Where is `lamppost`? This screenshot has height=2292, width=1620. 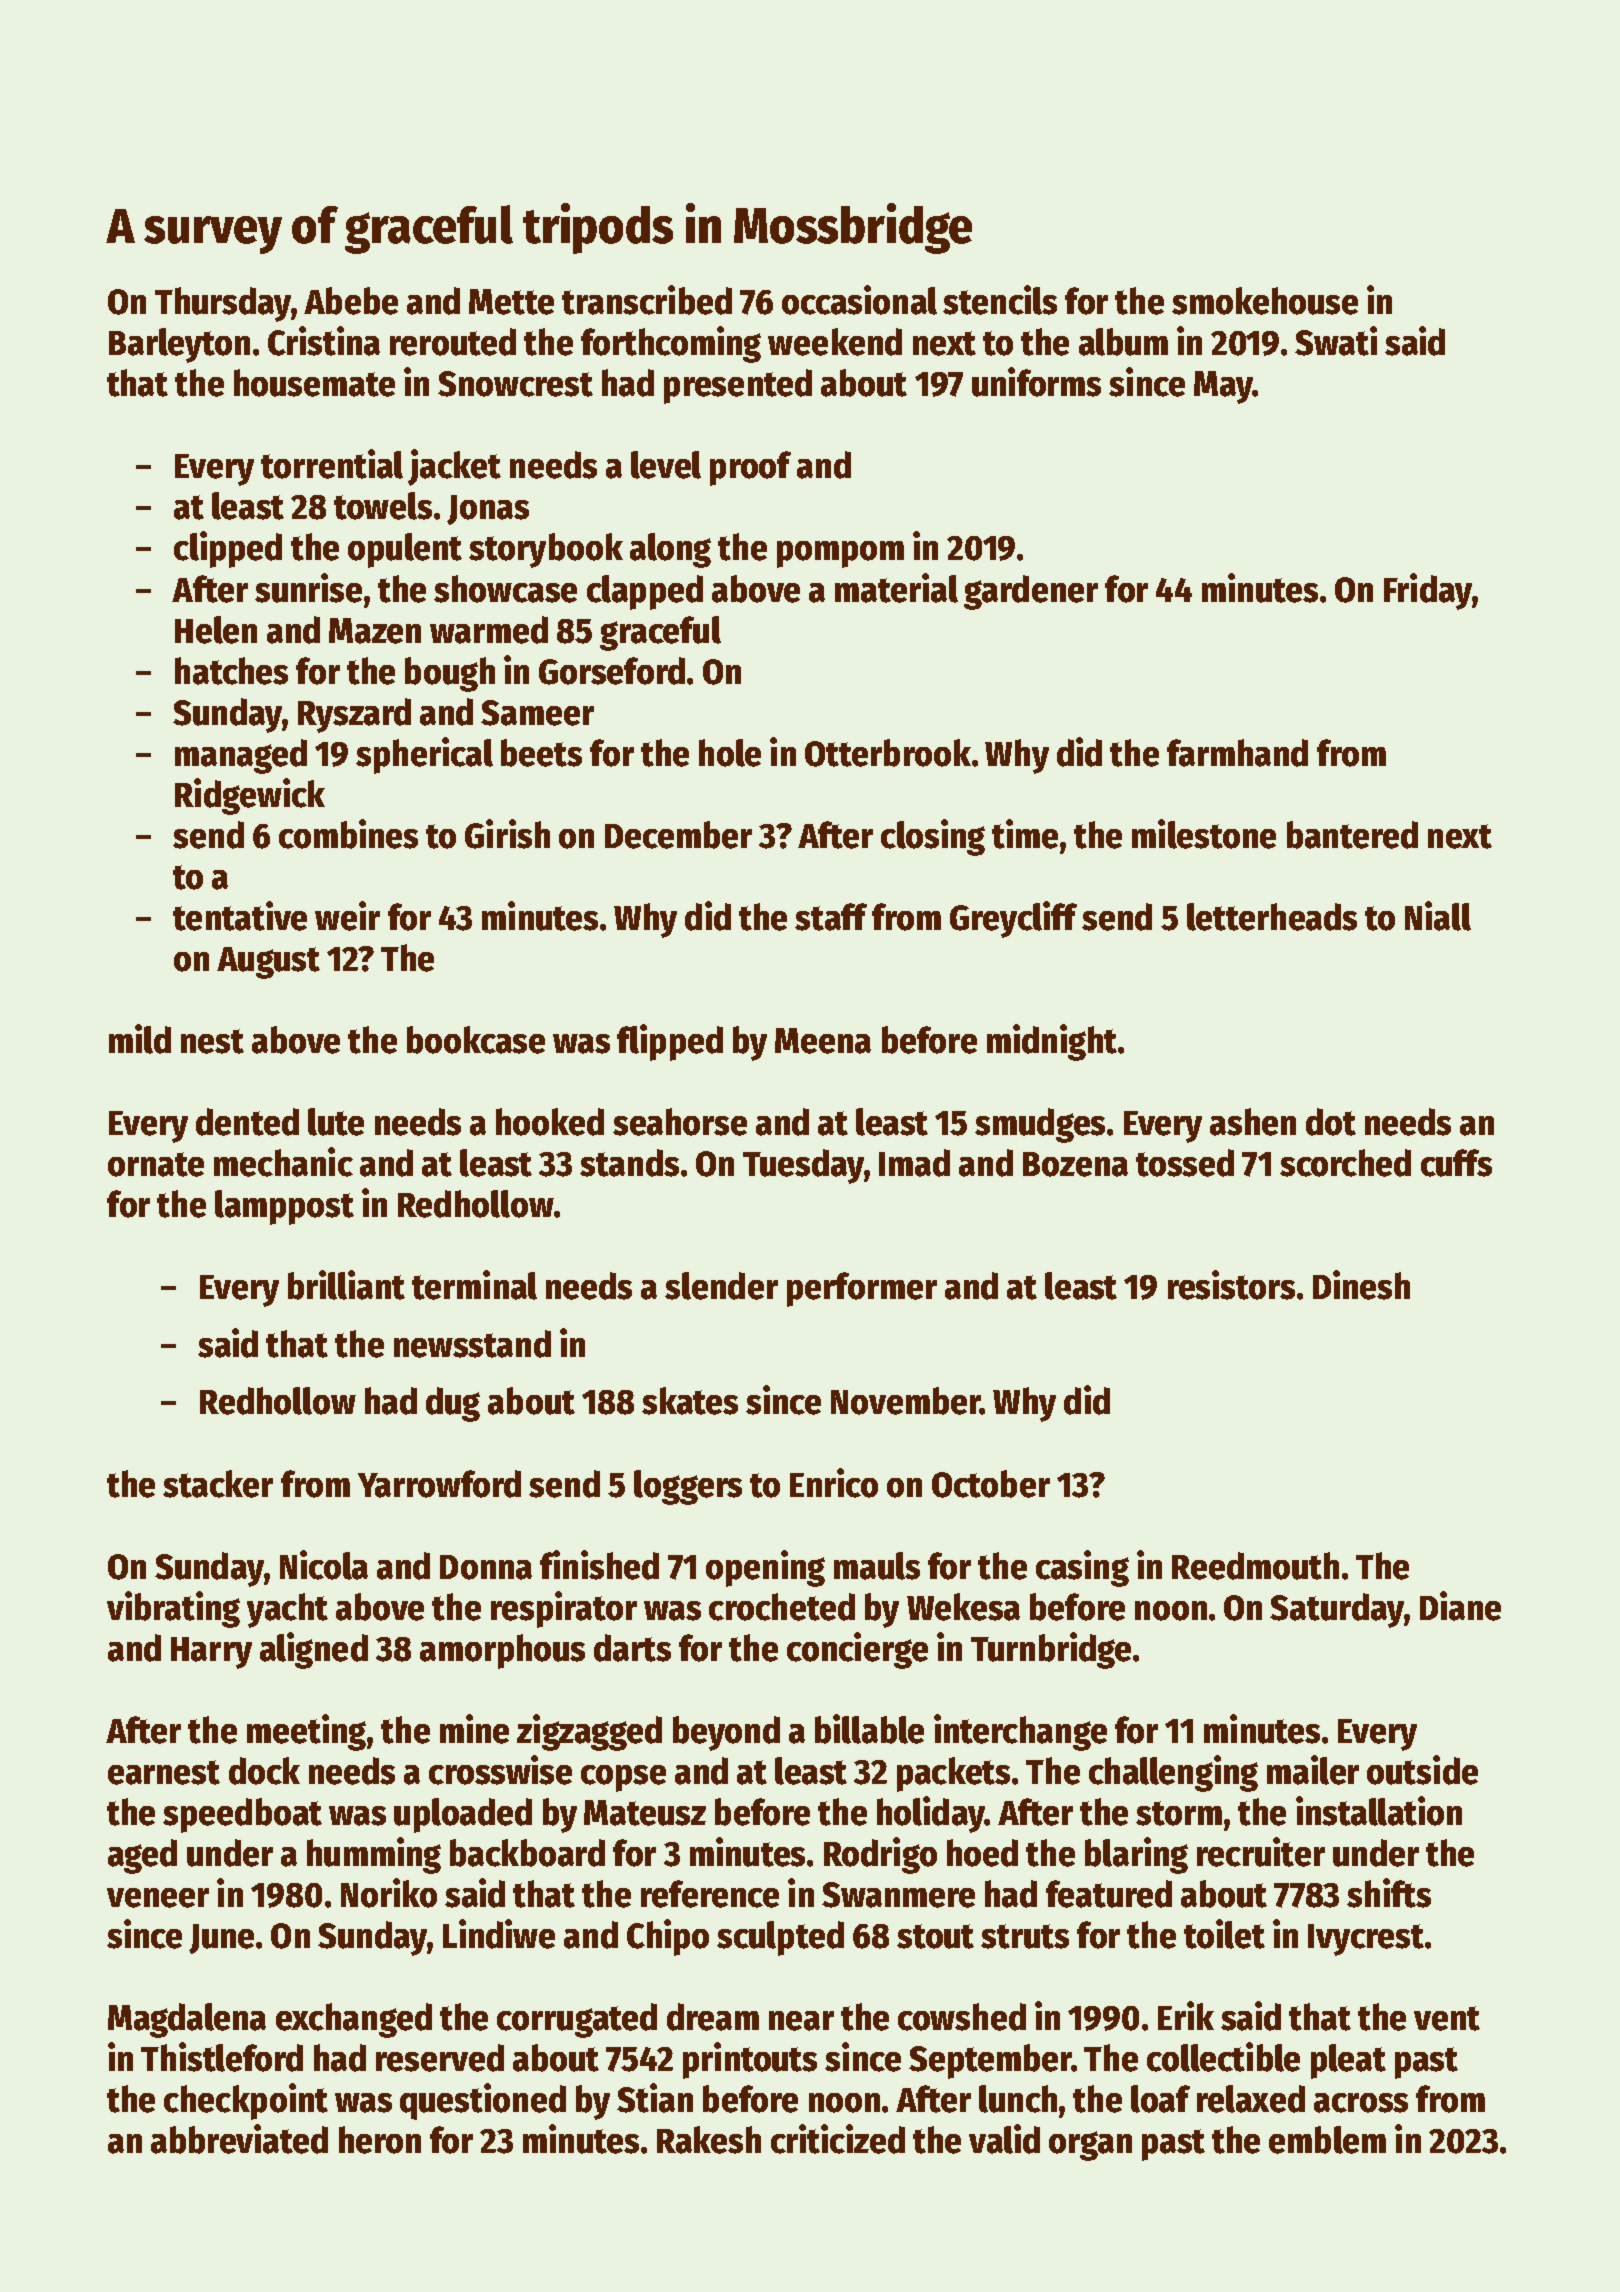
lamppost is located at coordinates (284, 1207).
